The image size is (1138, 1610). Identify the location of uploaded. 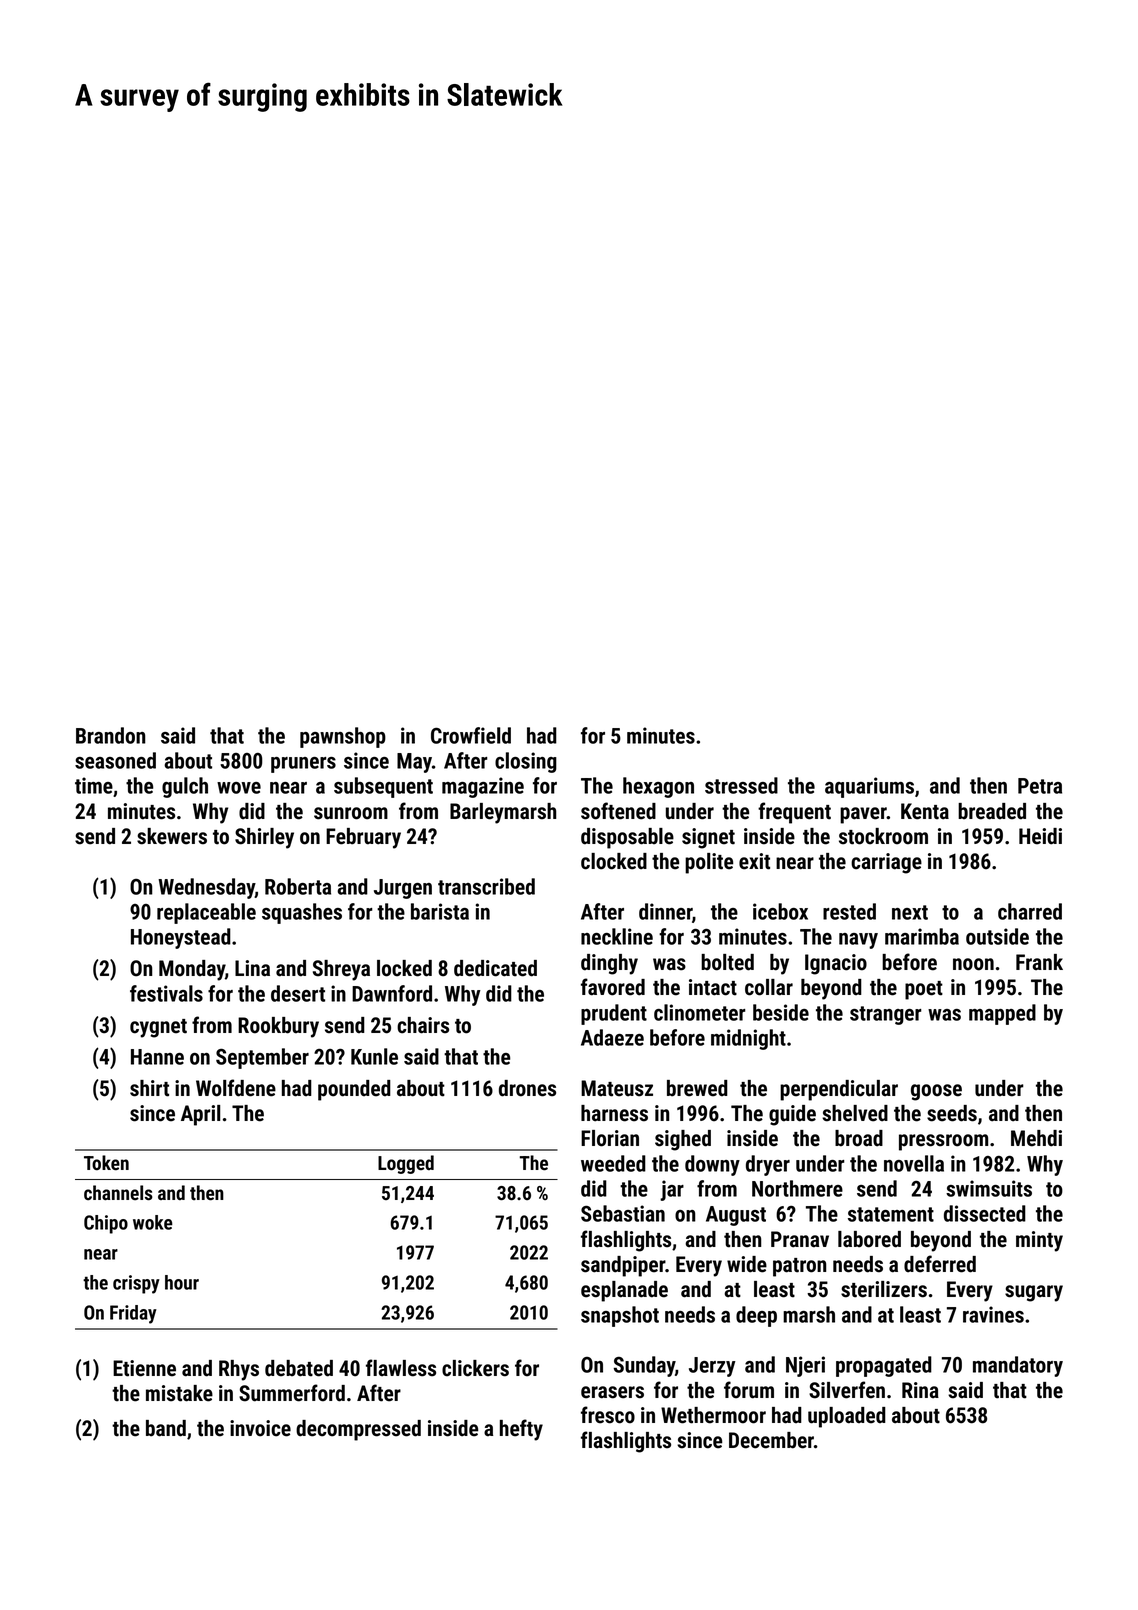
(847, 1417).
